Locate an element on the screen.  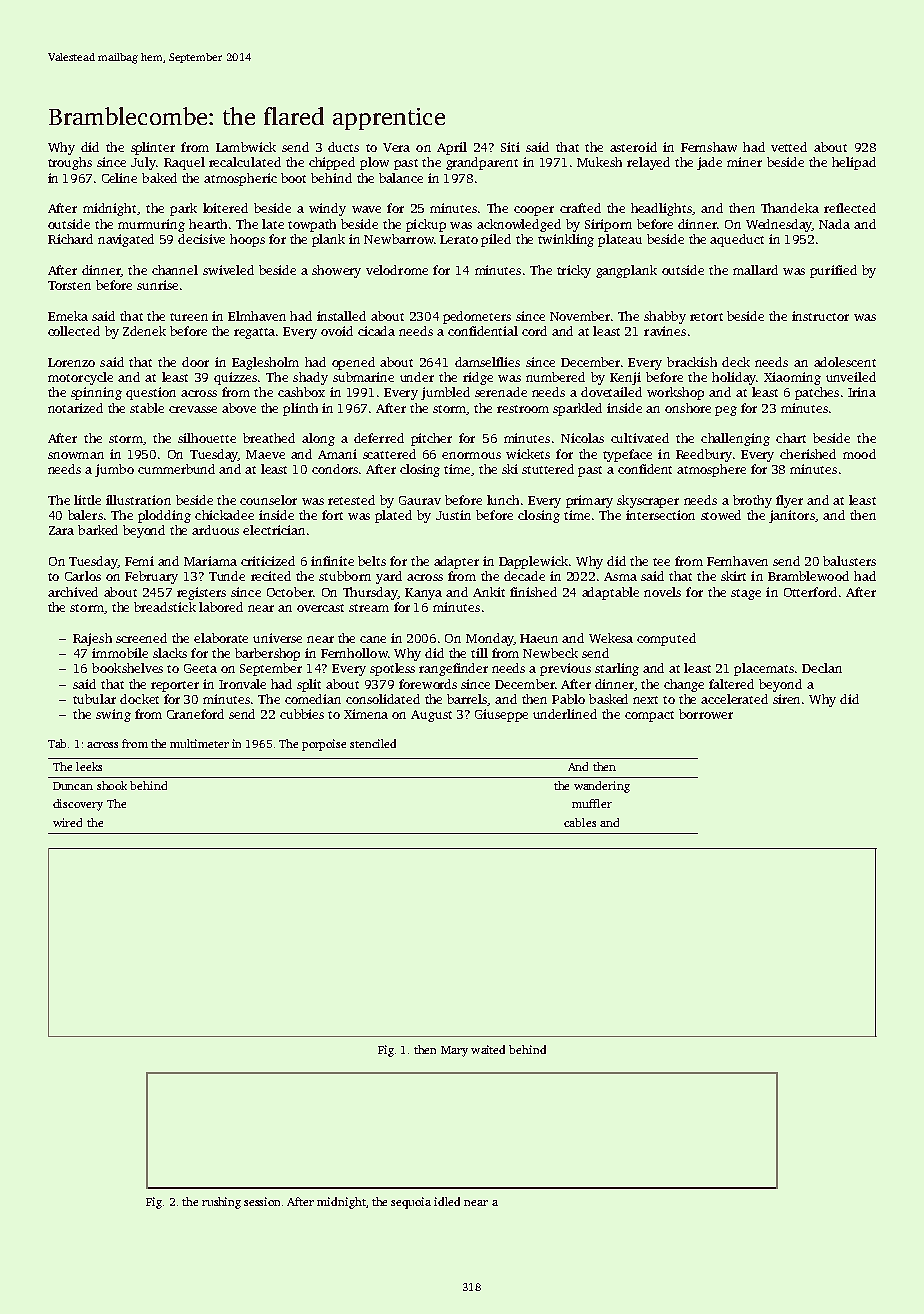
troughs is located at coordinates (70, 163).
